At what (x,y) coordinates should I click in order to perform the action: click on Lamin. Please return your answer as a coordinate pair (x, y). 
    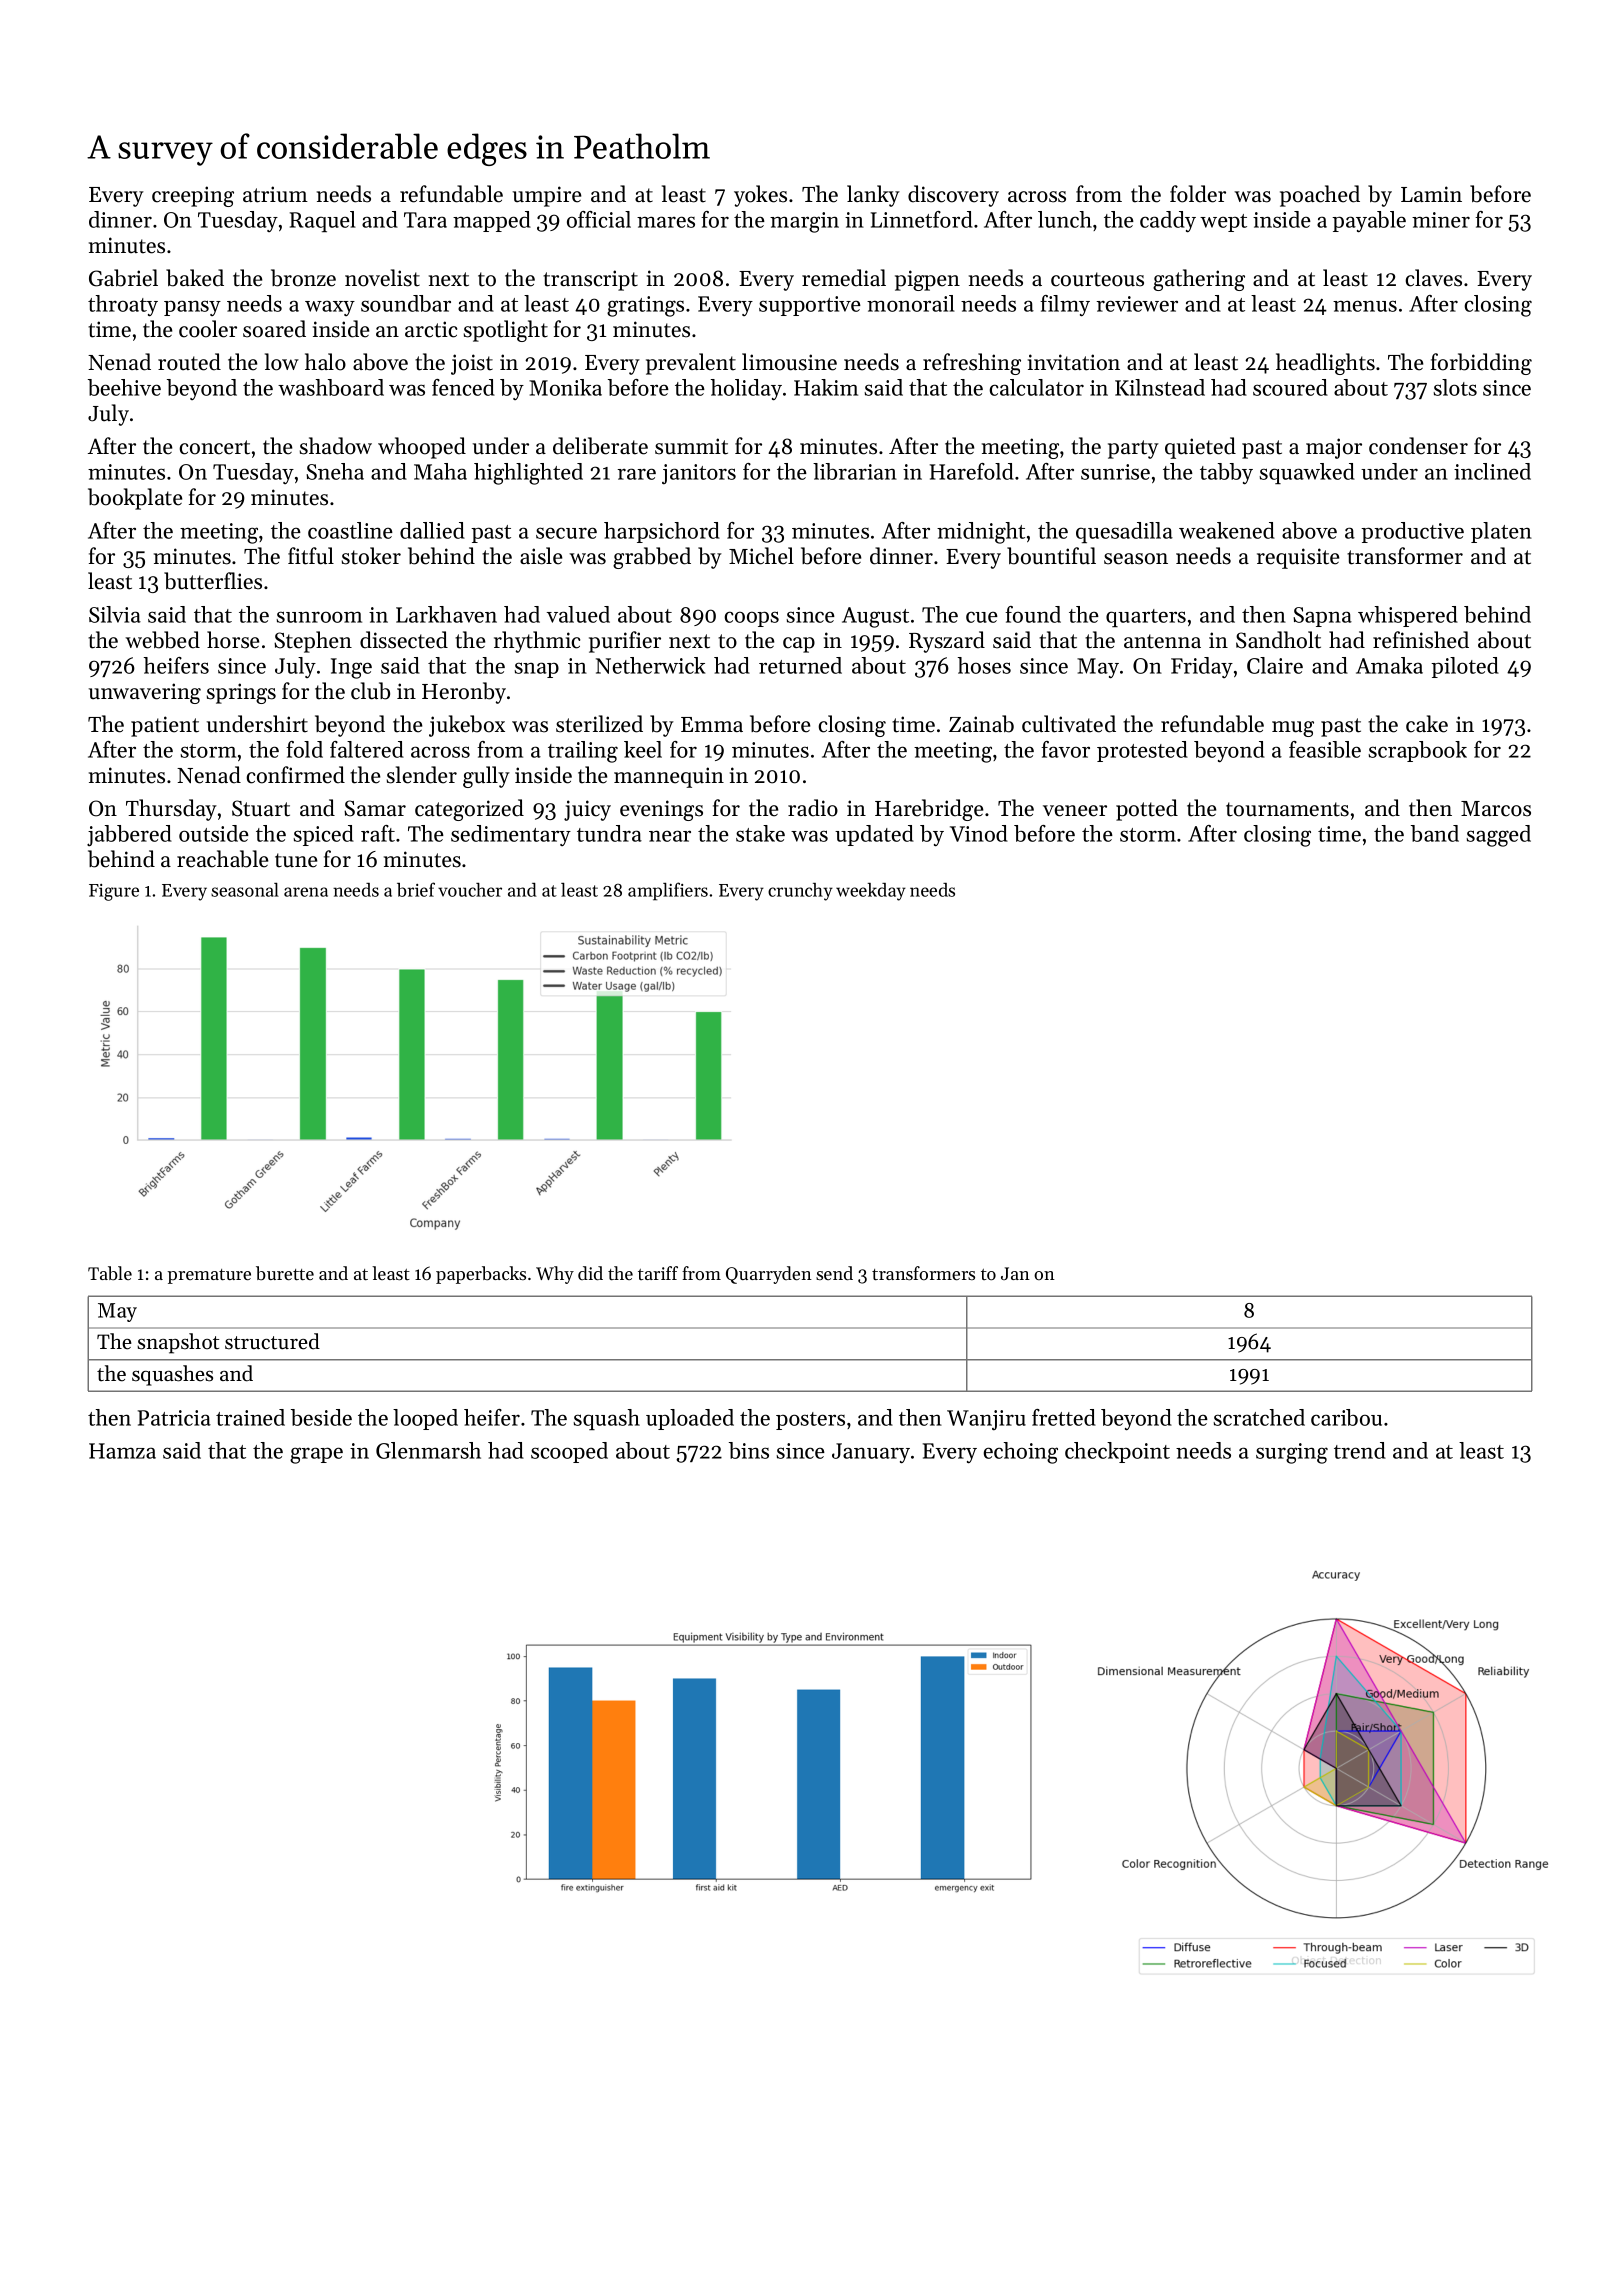
    Looking at the image, I should click on (1431, 194).
